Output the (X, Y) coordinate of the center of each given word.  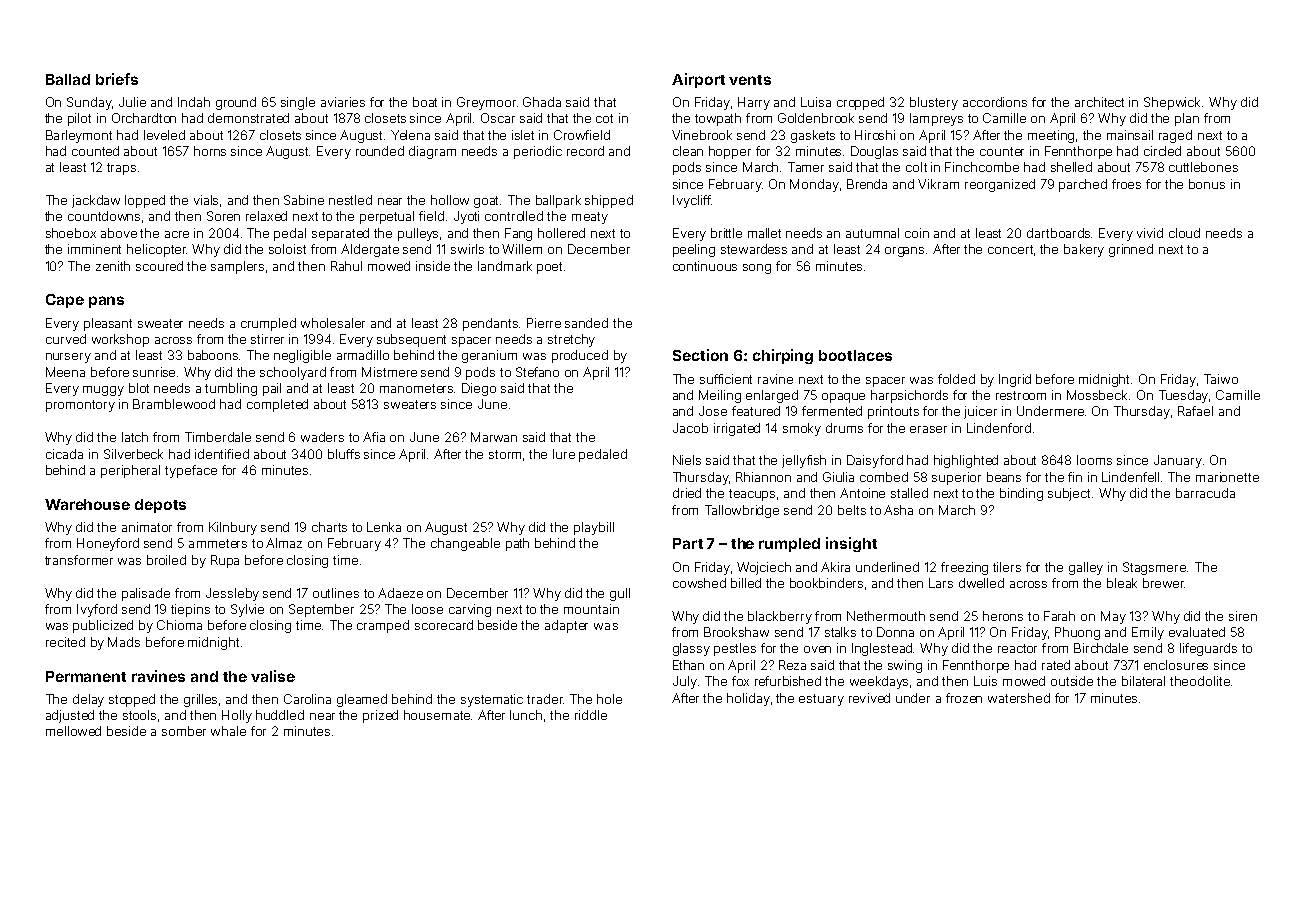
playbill (594, 528)
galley (1086, 568)
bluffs (344, 454)
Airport (698, 80)
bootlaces (855, 355)
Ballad (68, 79)
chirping (783, 356)
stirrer (267, 339)
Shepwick (1173, 103)
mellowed (73, 731)
